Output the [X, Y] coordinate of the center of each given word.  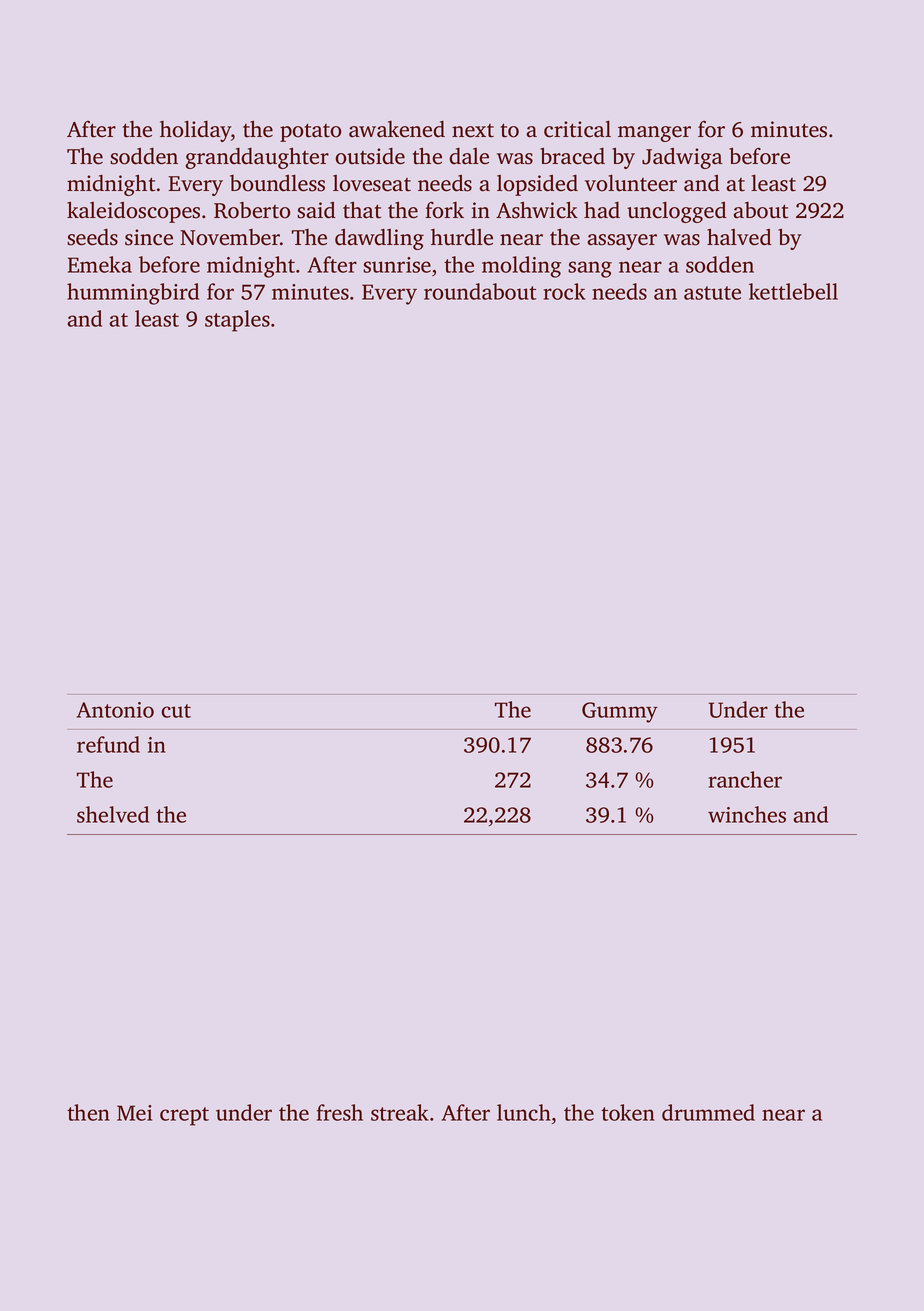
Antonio [115, 710]
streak [400, 1112]
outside [370, 156]
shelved [113, 814]
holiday [195, 131]
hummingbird [133, 294]
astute [712, 293]
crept [184, 1116]
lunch [524, 1112]
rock [564, 291]
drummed [708, 1112]
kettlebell [793, 291]
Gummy [620, 712]
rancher [745, 779]
